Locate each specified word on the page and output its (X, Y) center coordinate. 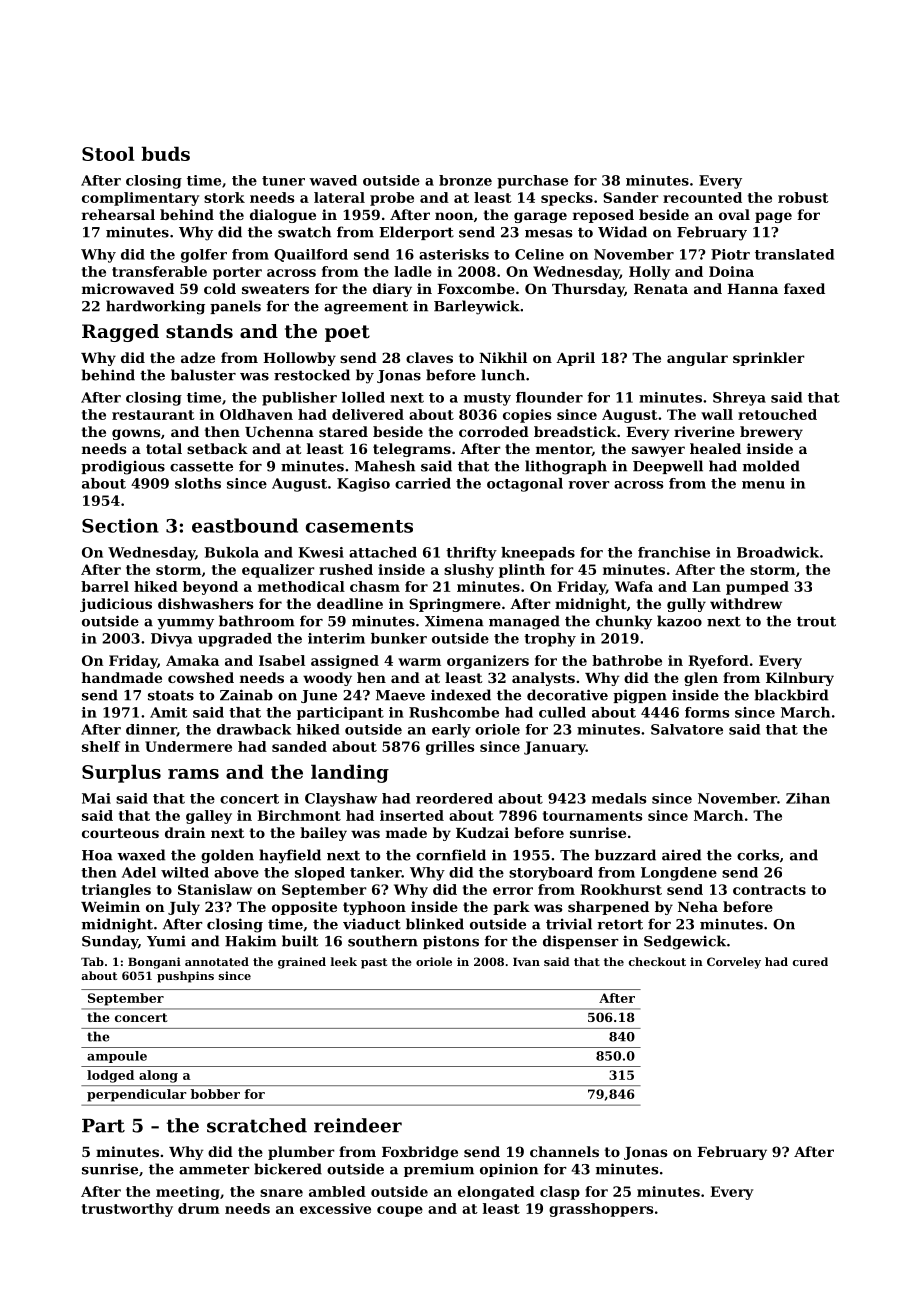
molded (771, 466)
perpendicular (137, 1095)
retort (620, 924)
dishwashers (205, 603)
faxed (804, 288)
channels (564, 1151)
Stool (108, 153)
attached (383, 552)
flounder (549, 397)
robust (803, 197)
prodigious (123, 467)
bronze (465, 180)
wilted (185, 872)
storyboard (551, 874)
